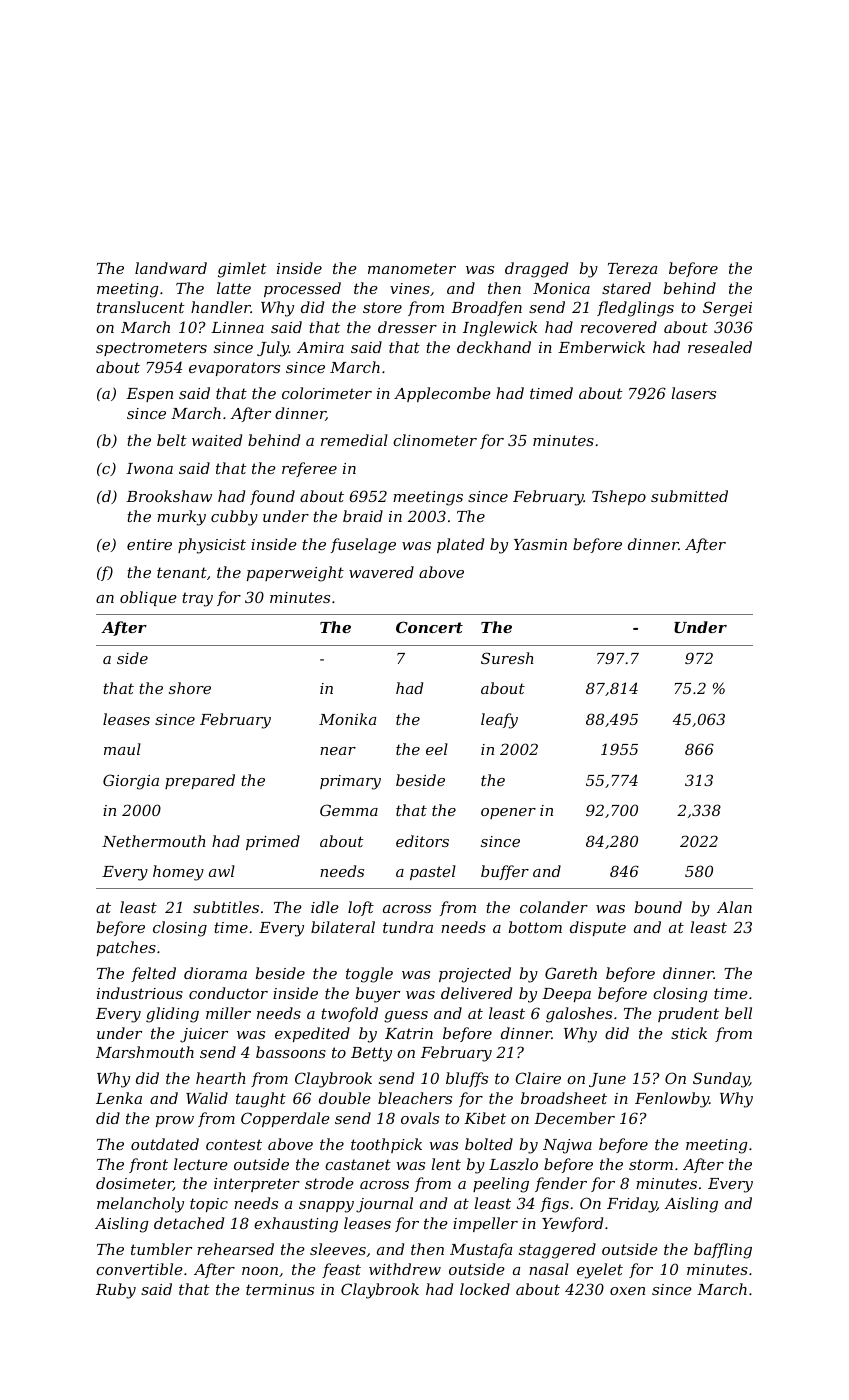 The width and height of the image is (849, 1400). Describe the element at coordinates (295, 574) in the image. I see `paperweight` at that location.
